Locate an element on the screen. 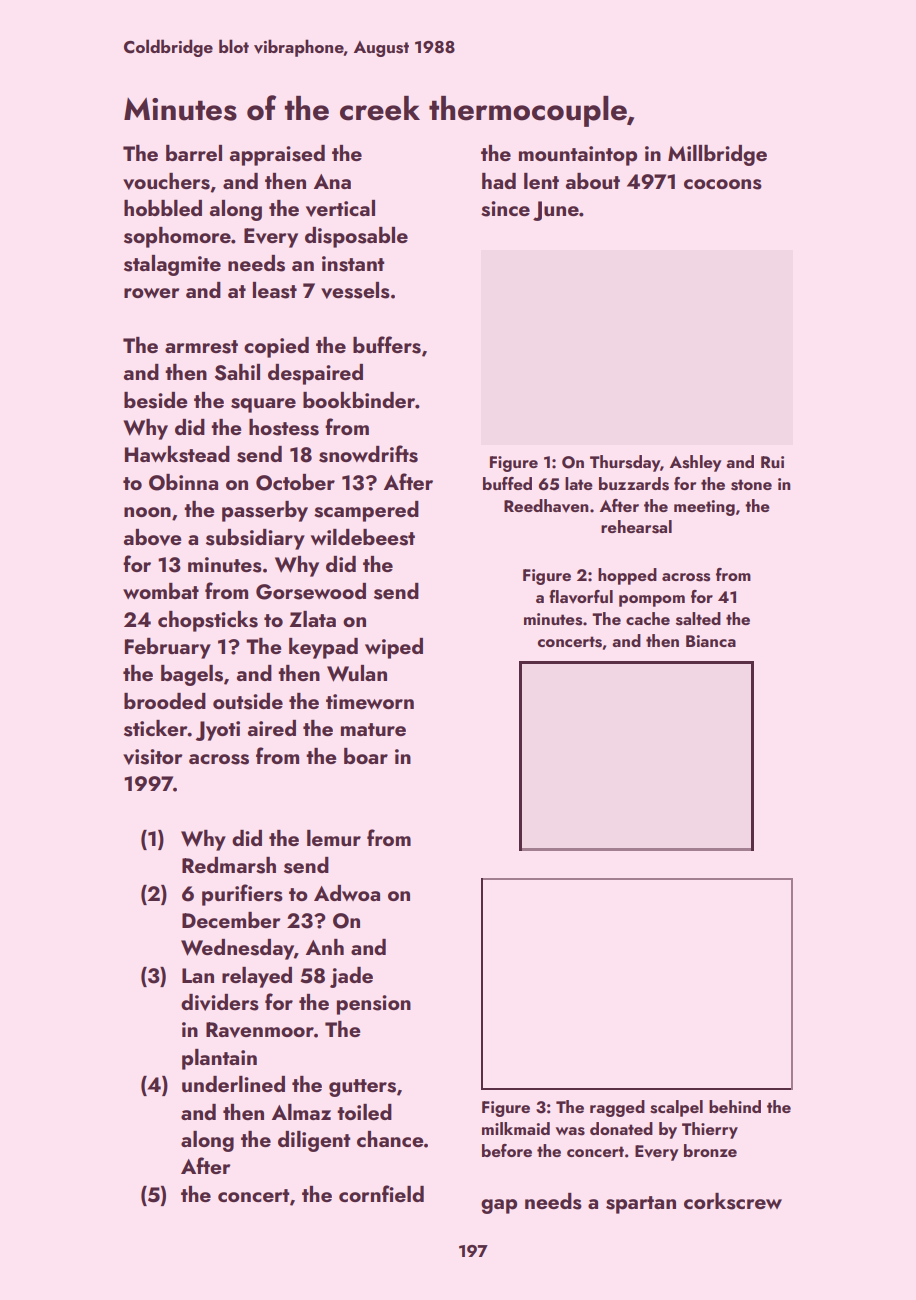 The height and width of the screenshot is (1300, 916). boar is located at coordinates (366, 756).
